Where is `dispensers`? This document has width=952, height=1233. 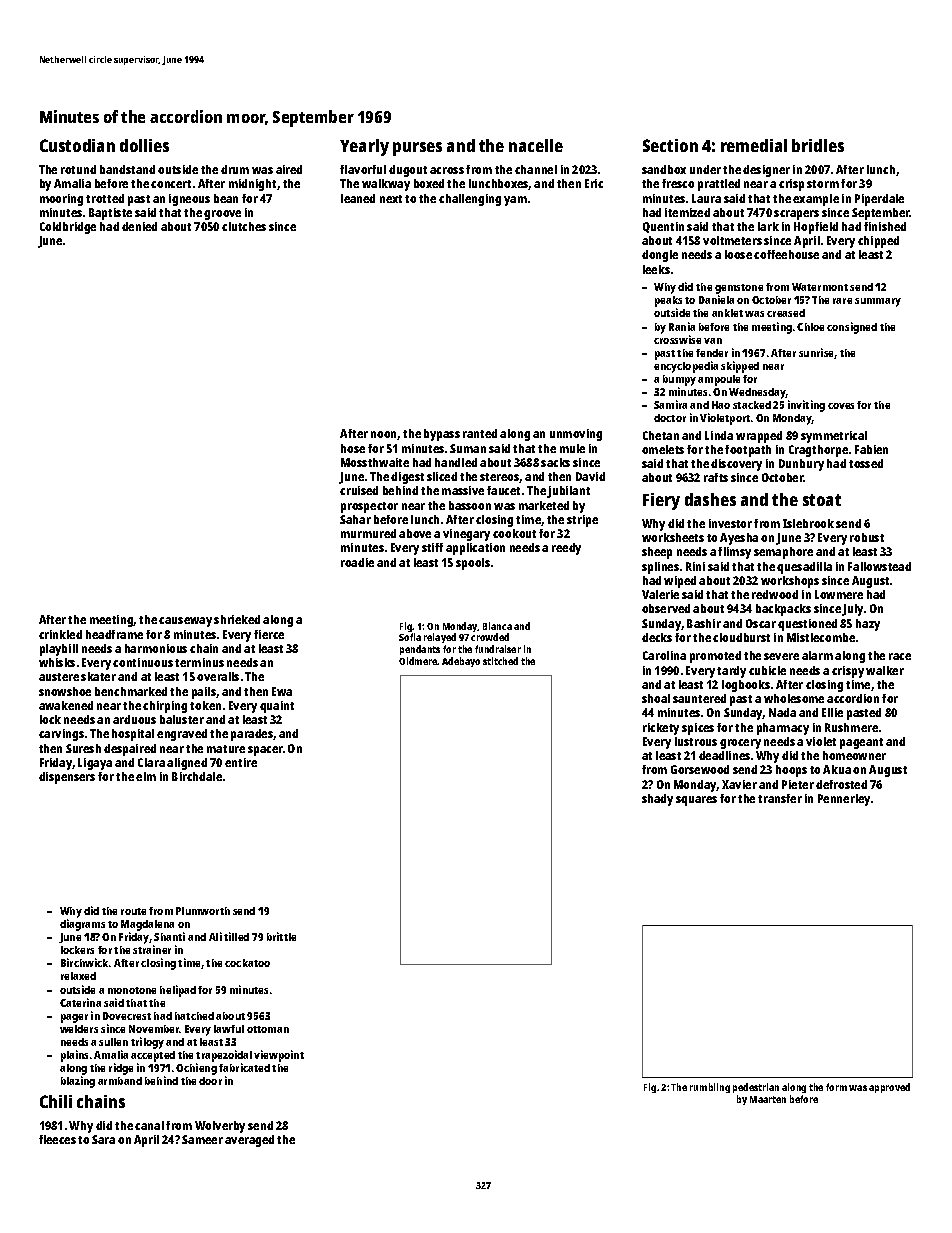 dispensers is located at coordinates (67, 778).
